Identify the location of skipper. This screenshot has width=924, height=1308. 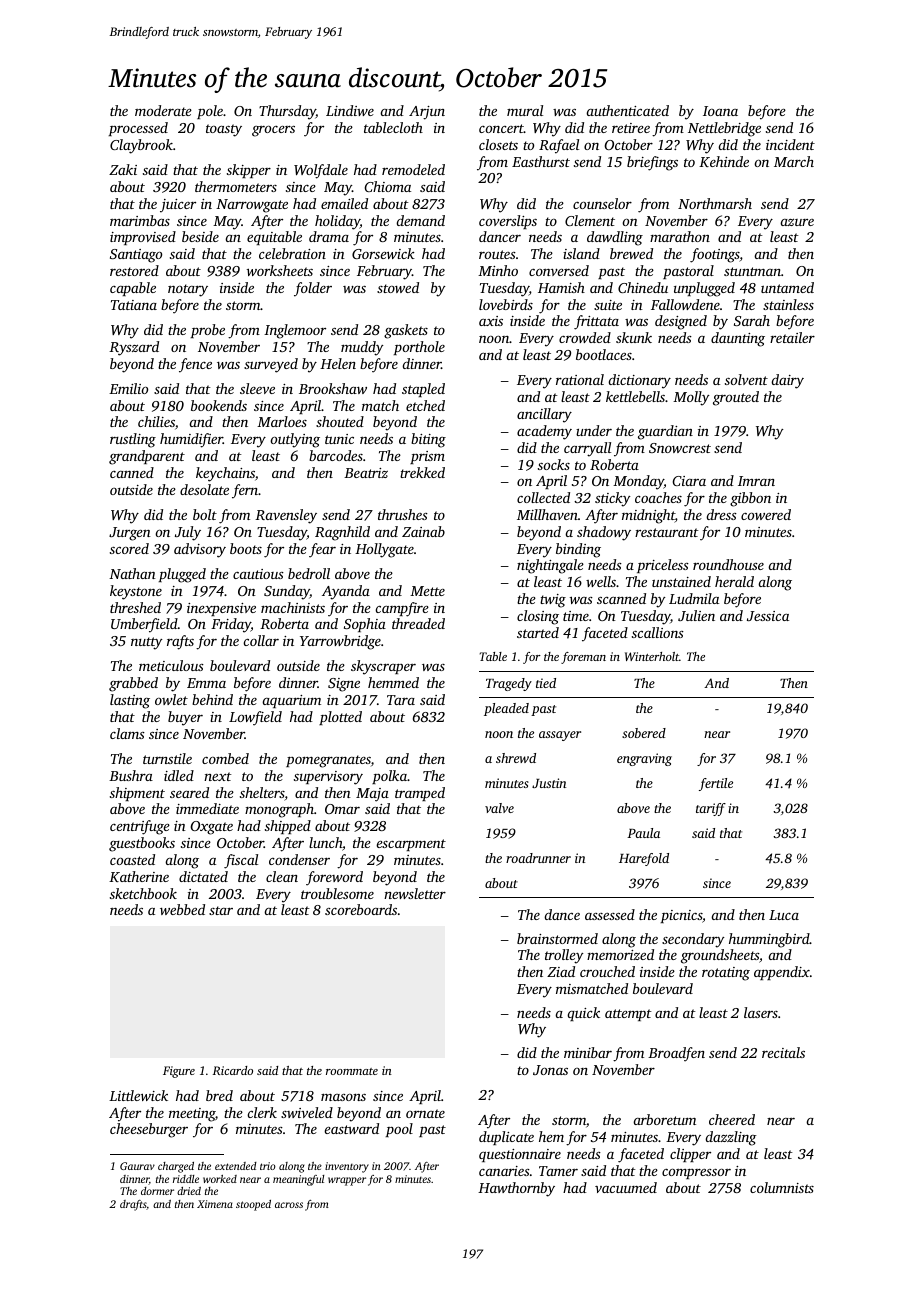
(249, 171).
